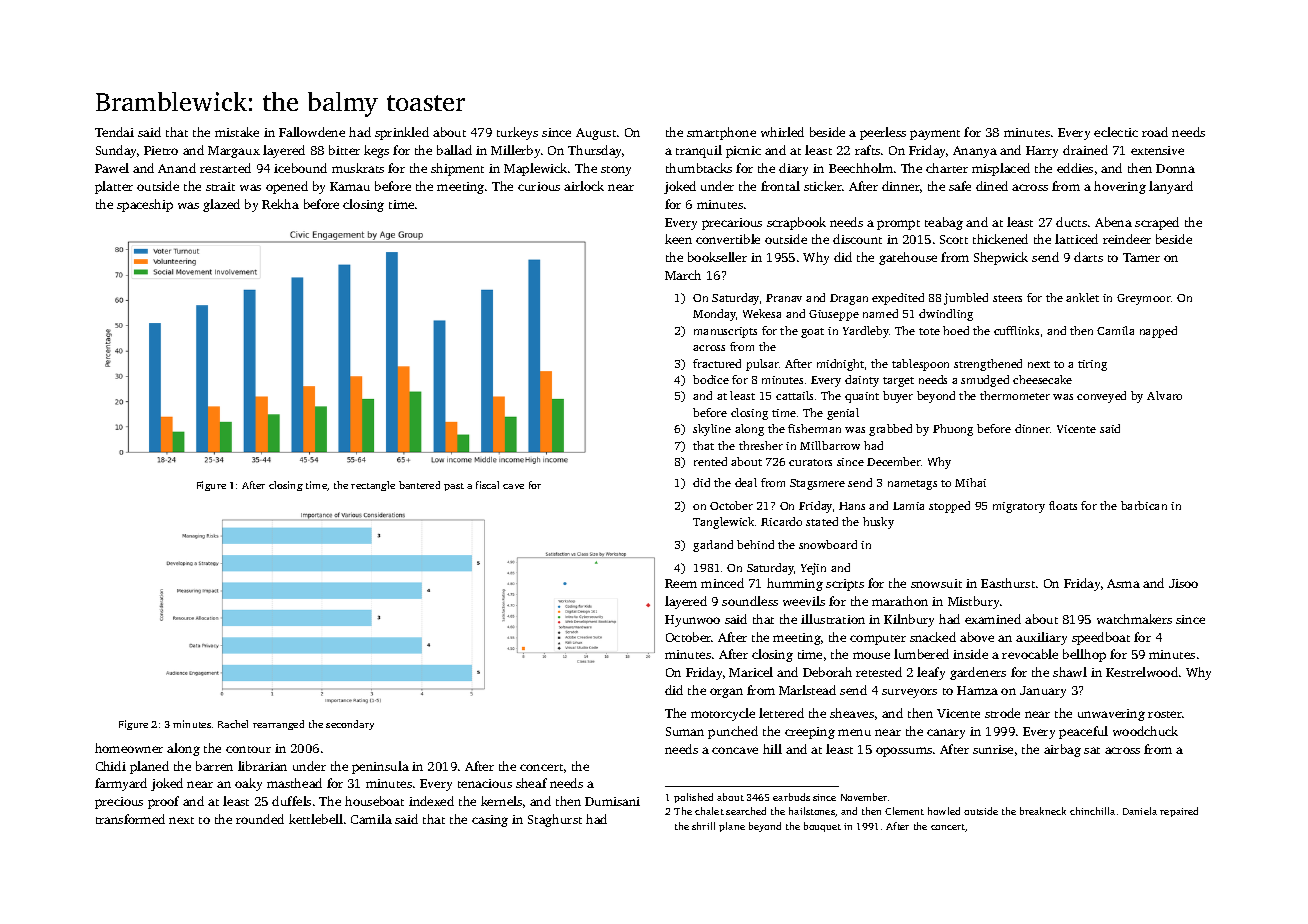 The image size is (1308, 924). I want to click on watchmakers, so click(1134, 619).
